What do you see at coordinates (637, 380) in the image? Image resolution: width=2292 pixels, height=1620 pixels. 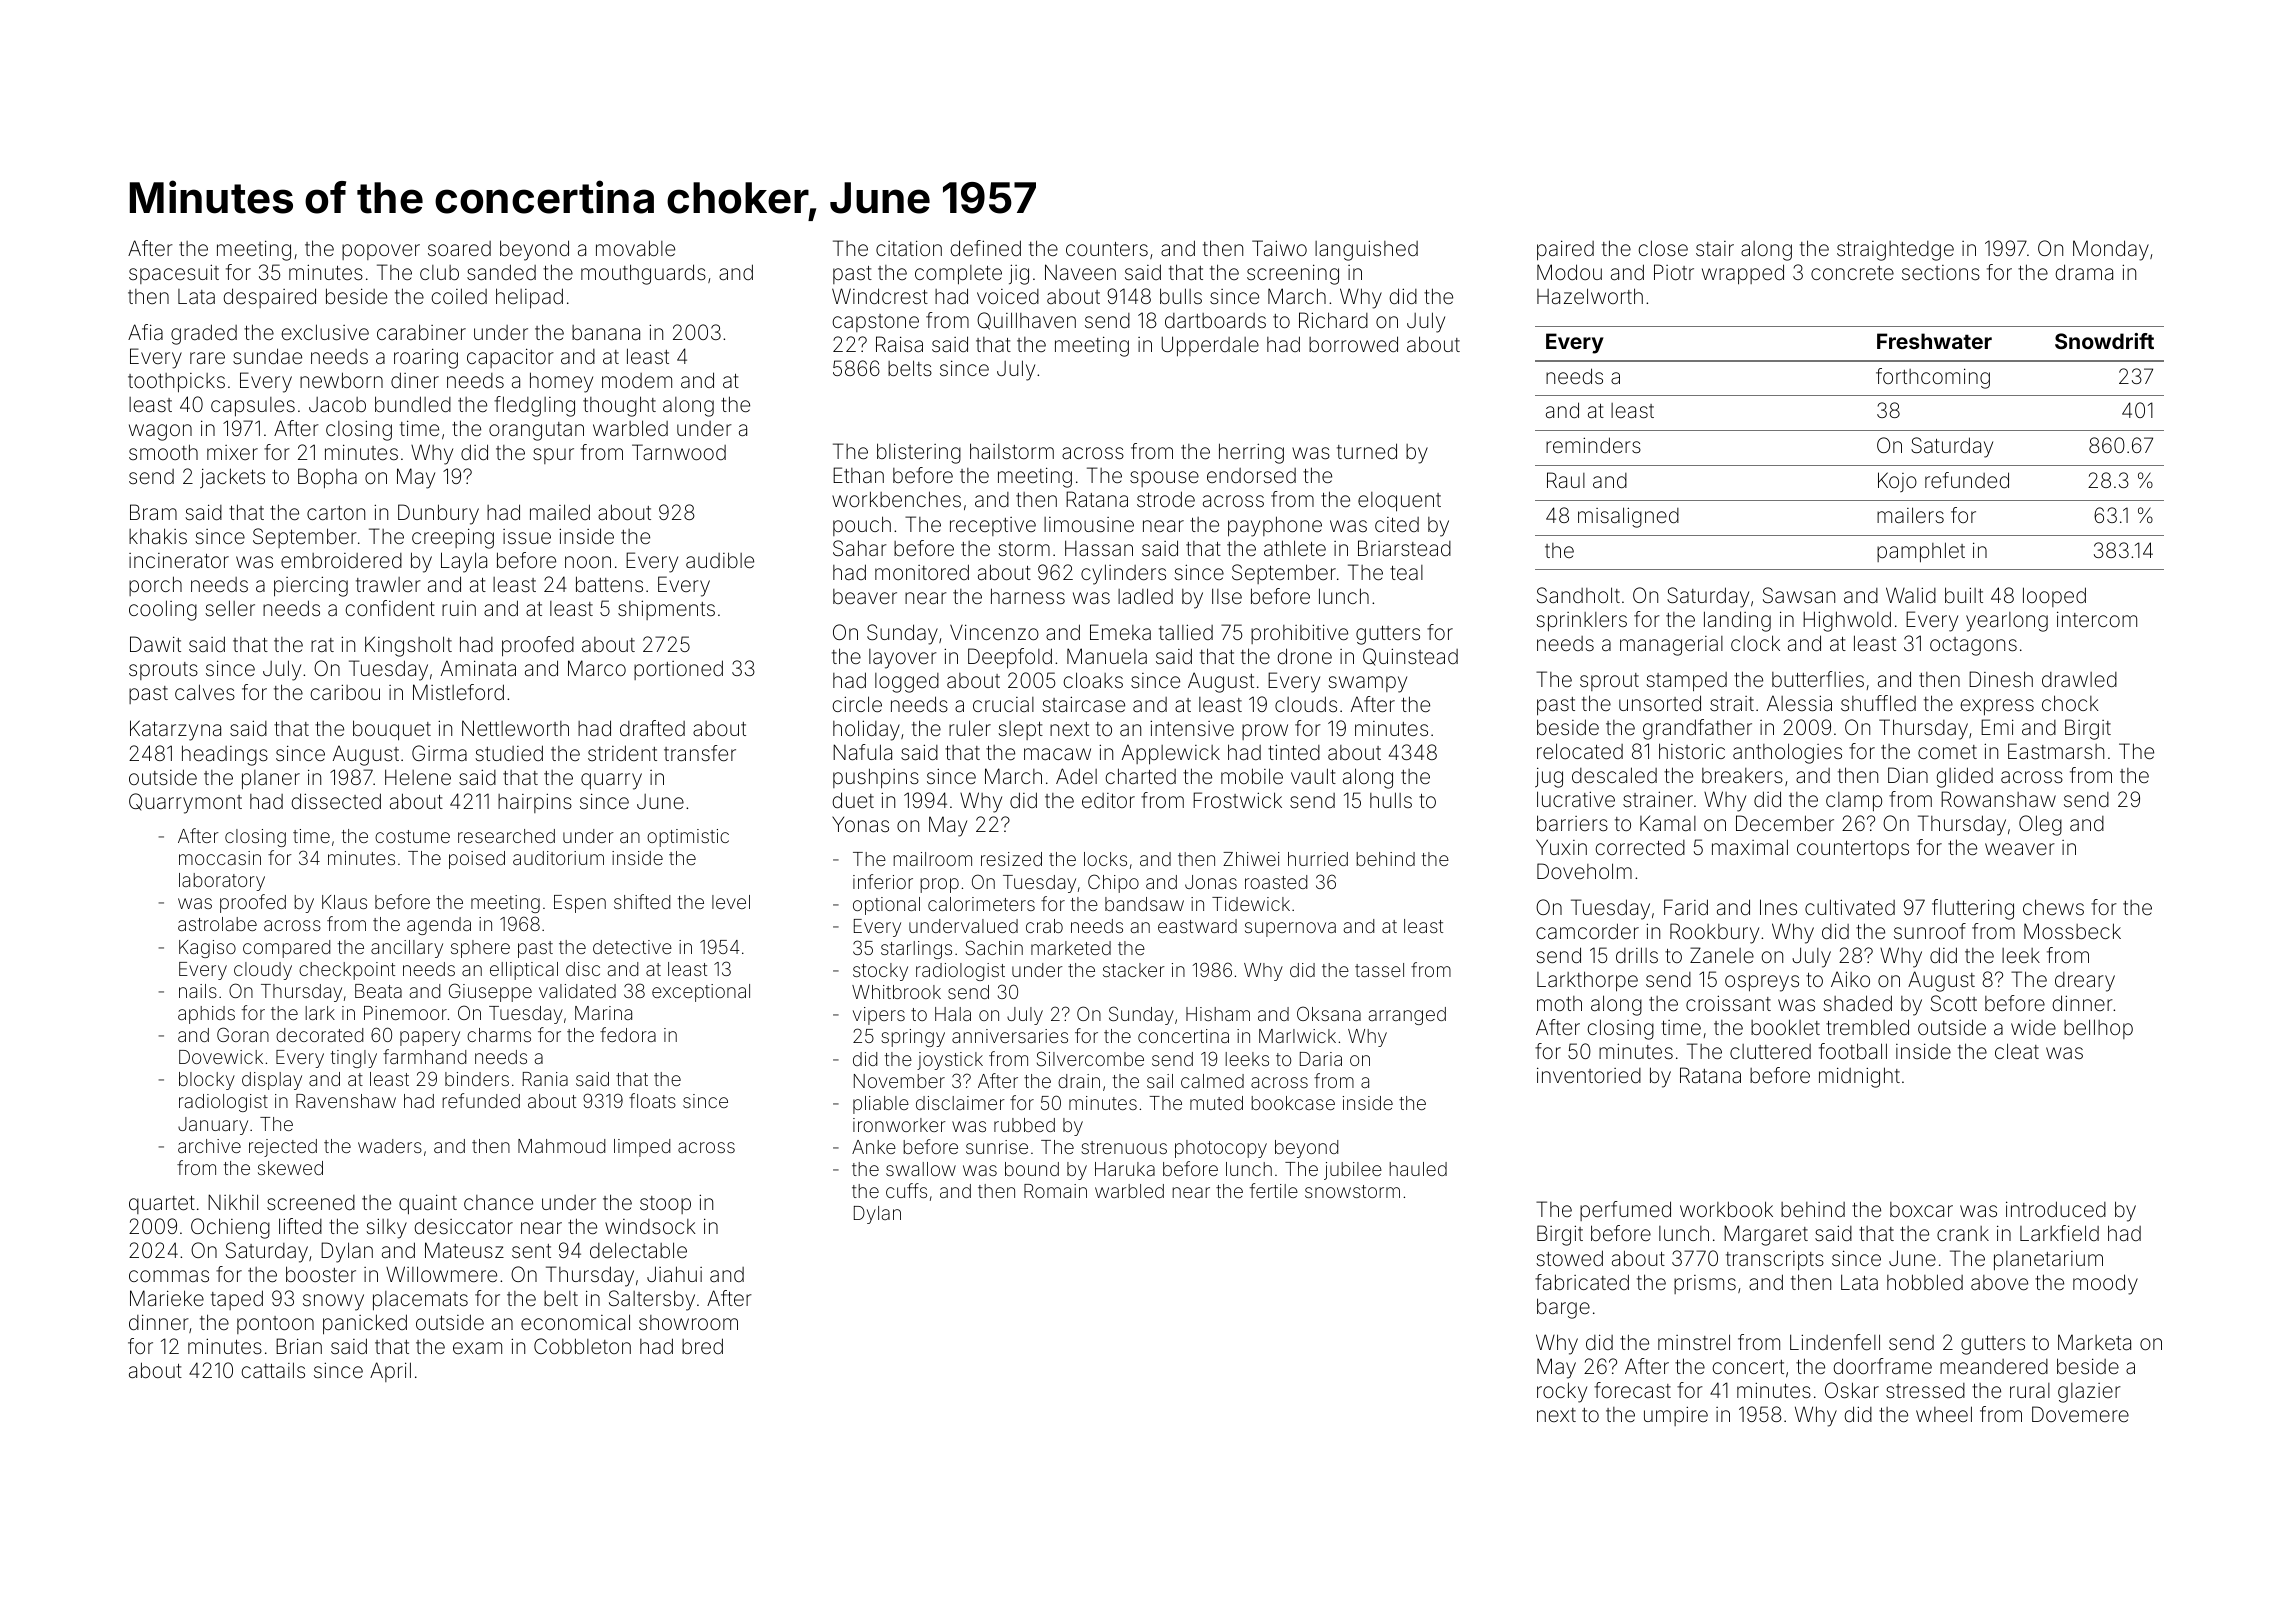 I see `modem` at bounding box center [637, 380].
